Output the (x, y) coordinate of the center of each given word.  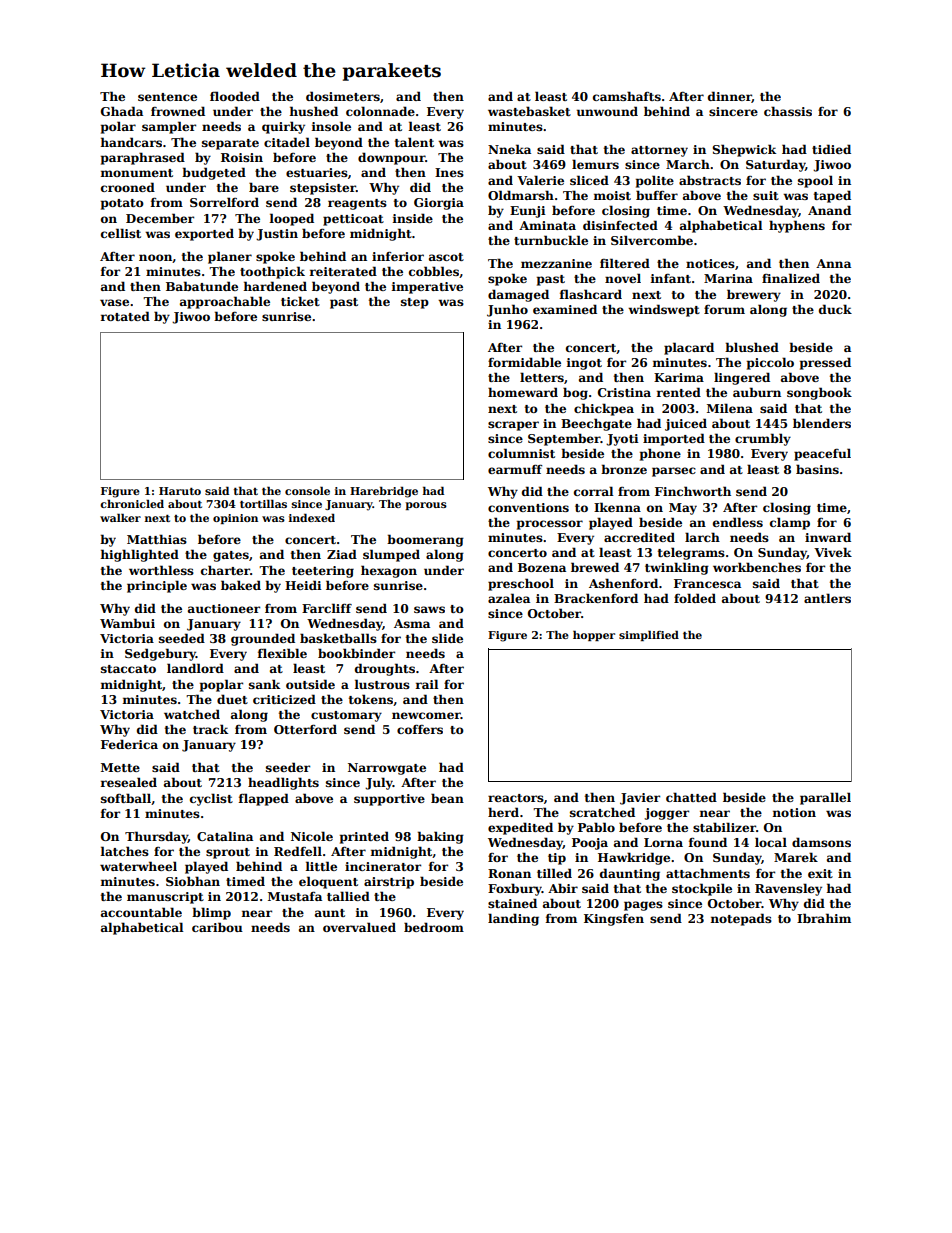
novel (623, 278)
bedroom (434, 927)
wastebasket (529, 111)
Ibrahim (824, 918)
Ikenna (617, 507)
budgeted (214, 173)
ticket (300, 301)
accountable (141, 912)
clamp (790, 523)
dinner (730, 97)
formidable (524, 362)
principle (157, 586)
